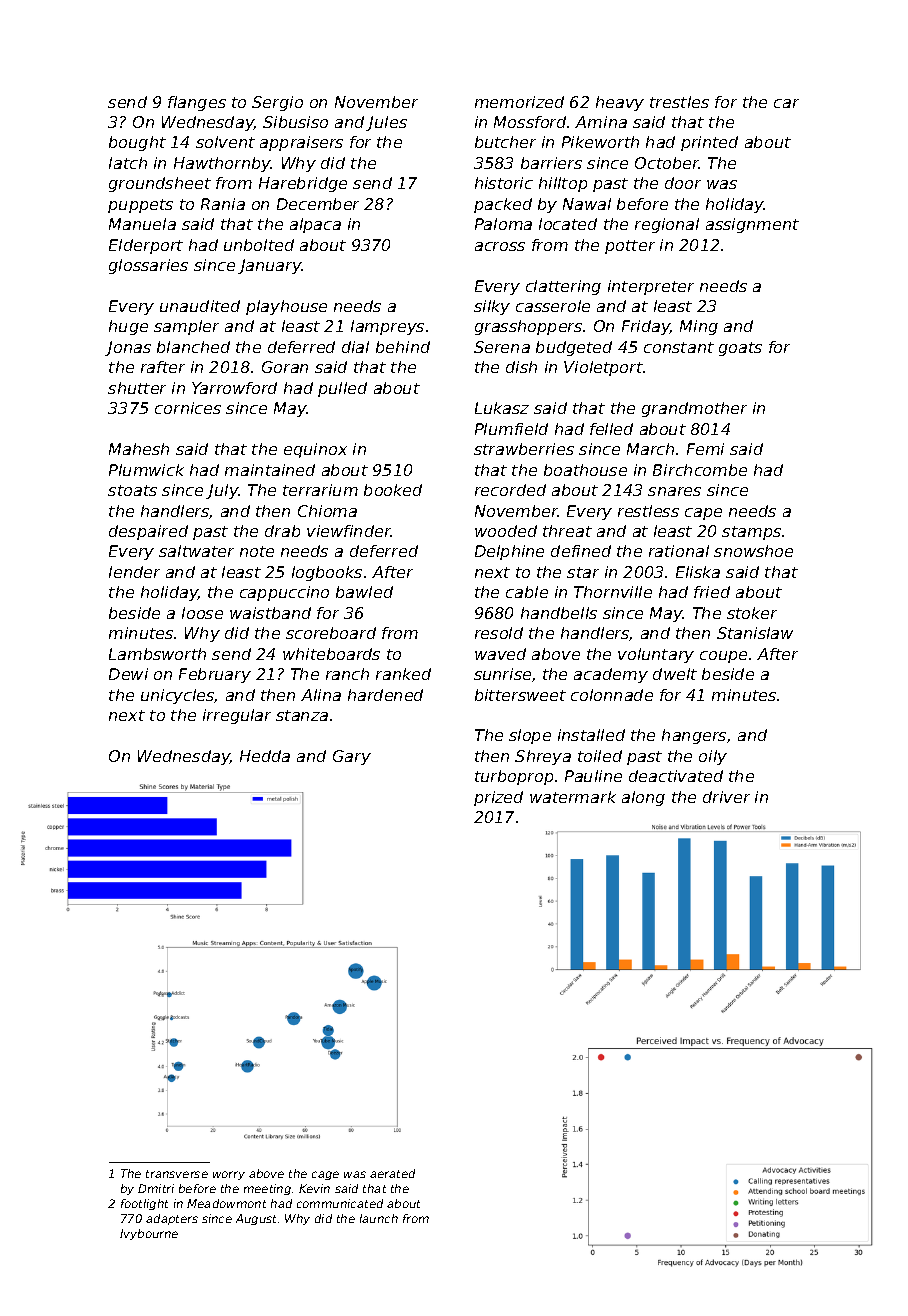 The width and height of the screenshot is (908, 1316). I want to click on Femi, so click(705, 449).
